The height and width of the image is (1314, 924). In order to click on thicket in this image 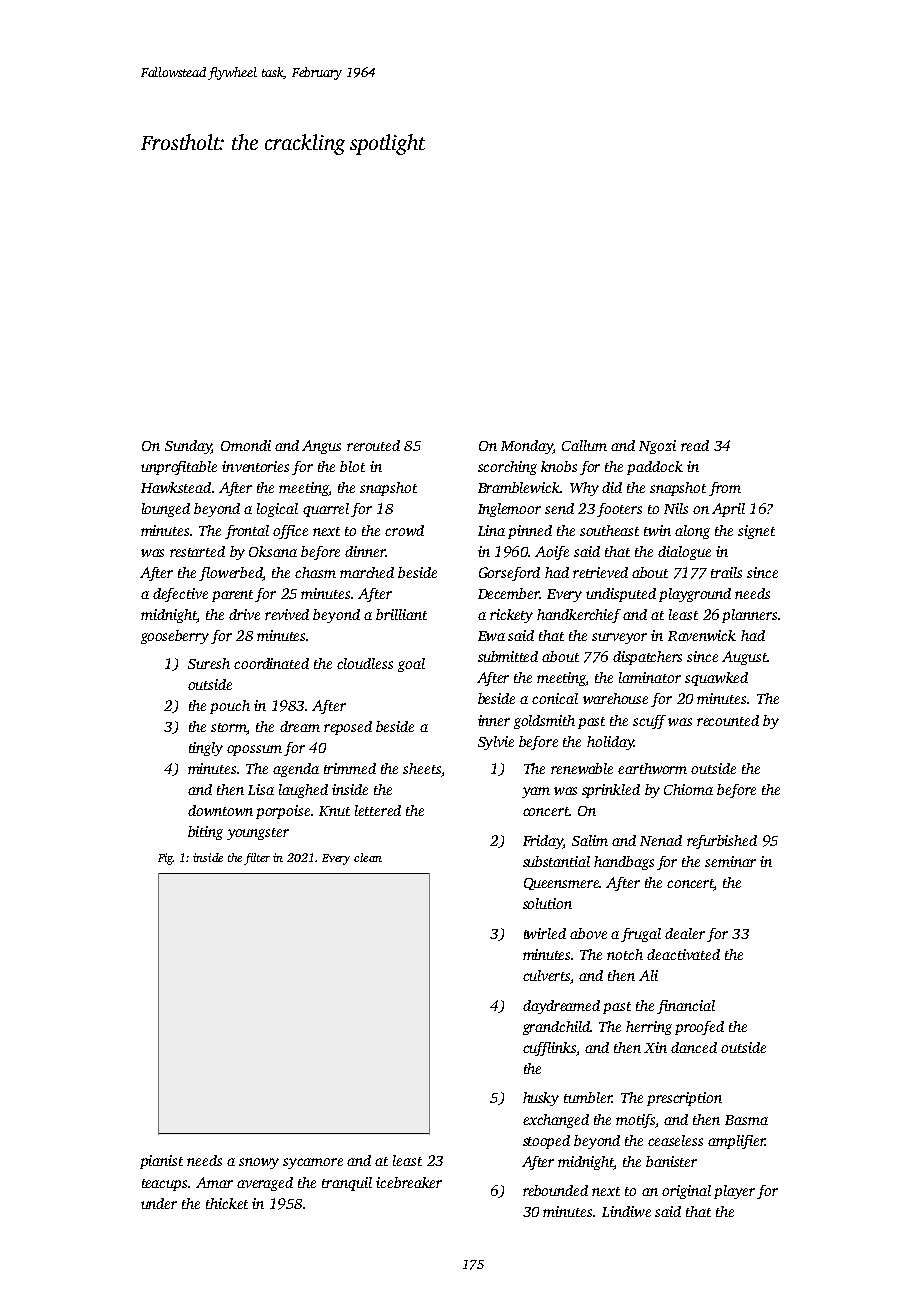, I will do `click(227, 1203)`.
